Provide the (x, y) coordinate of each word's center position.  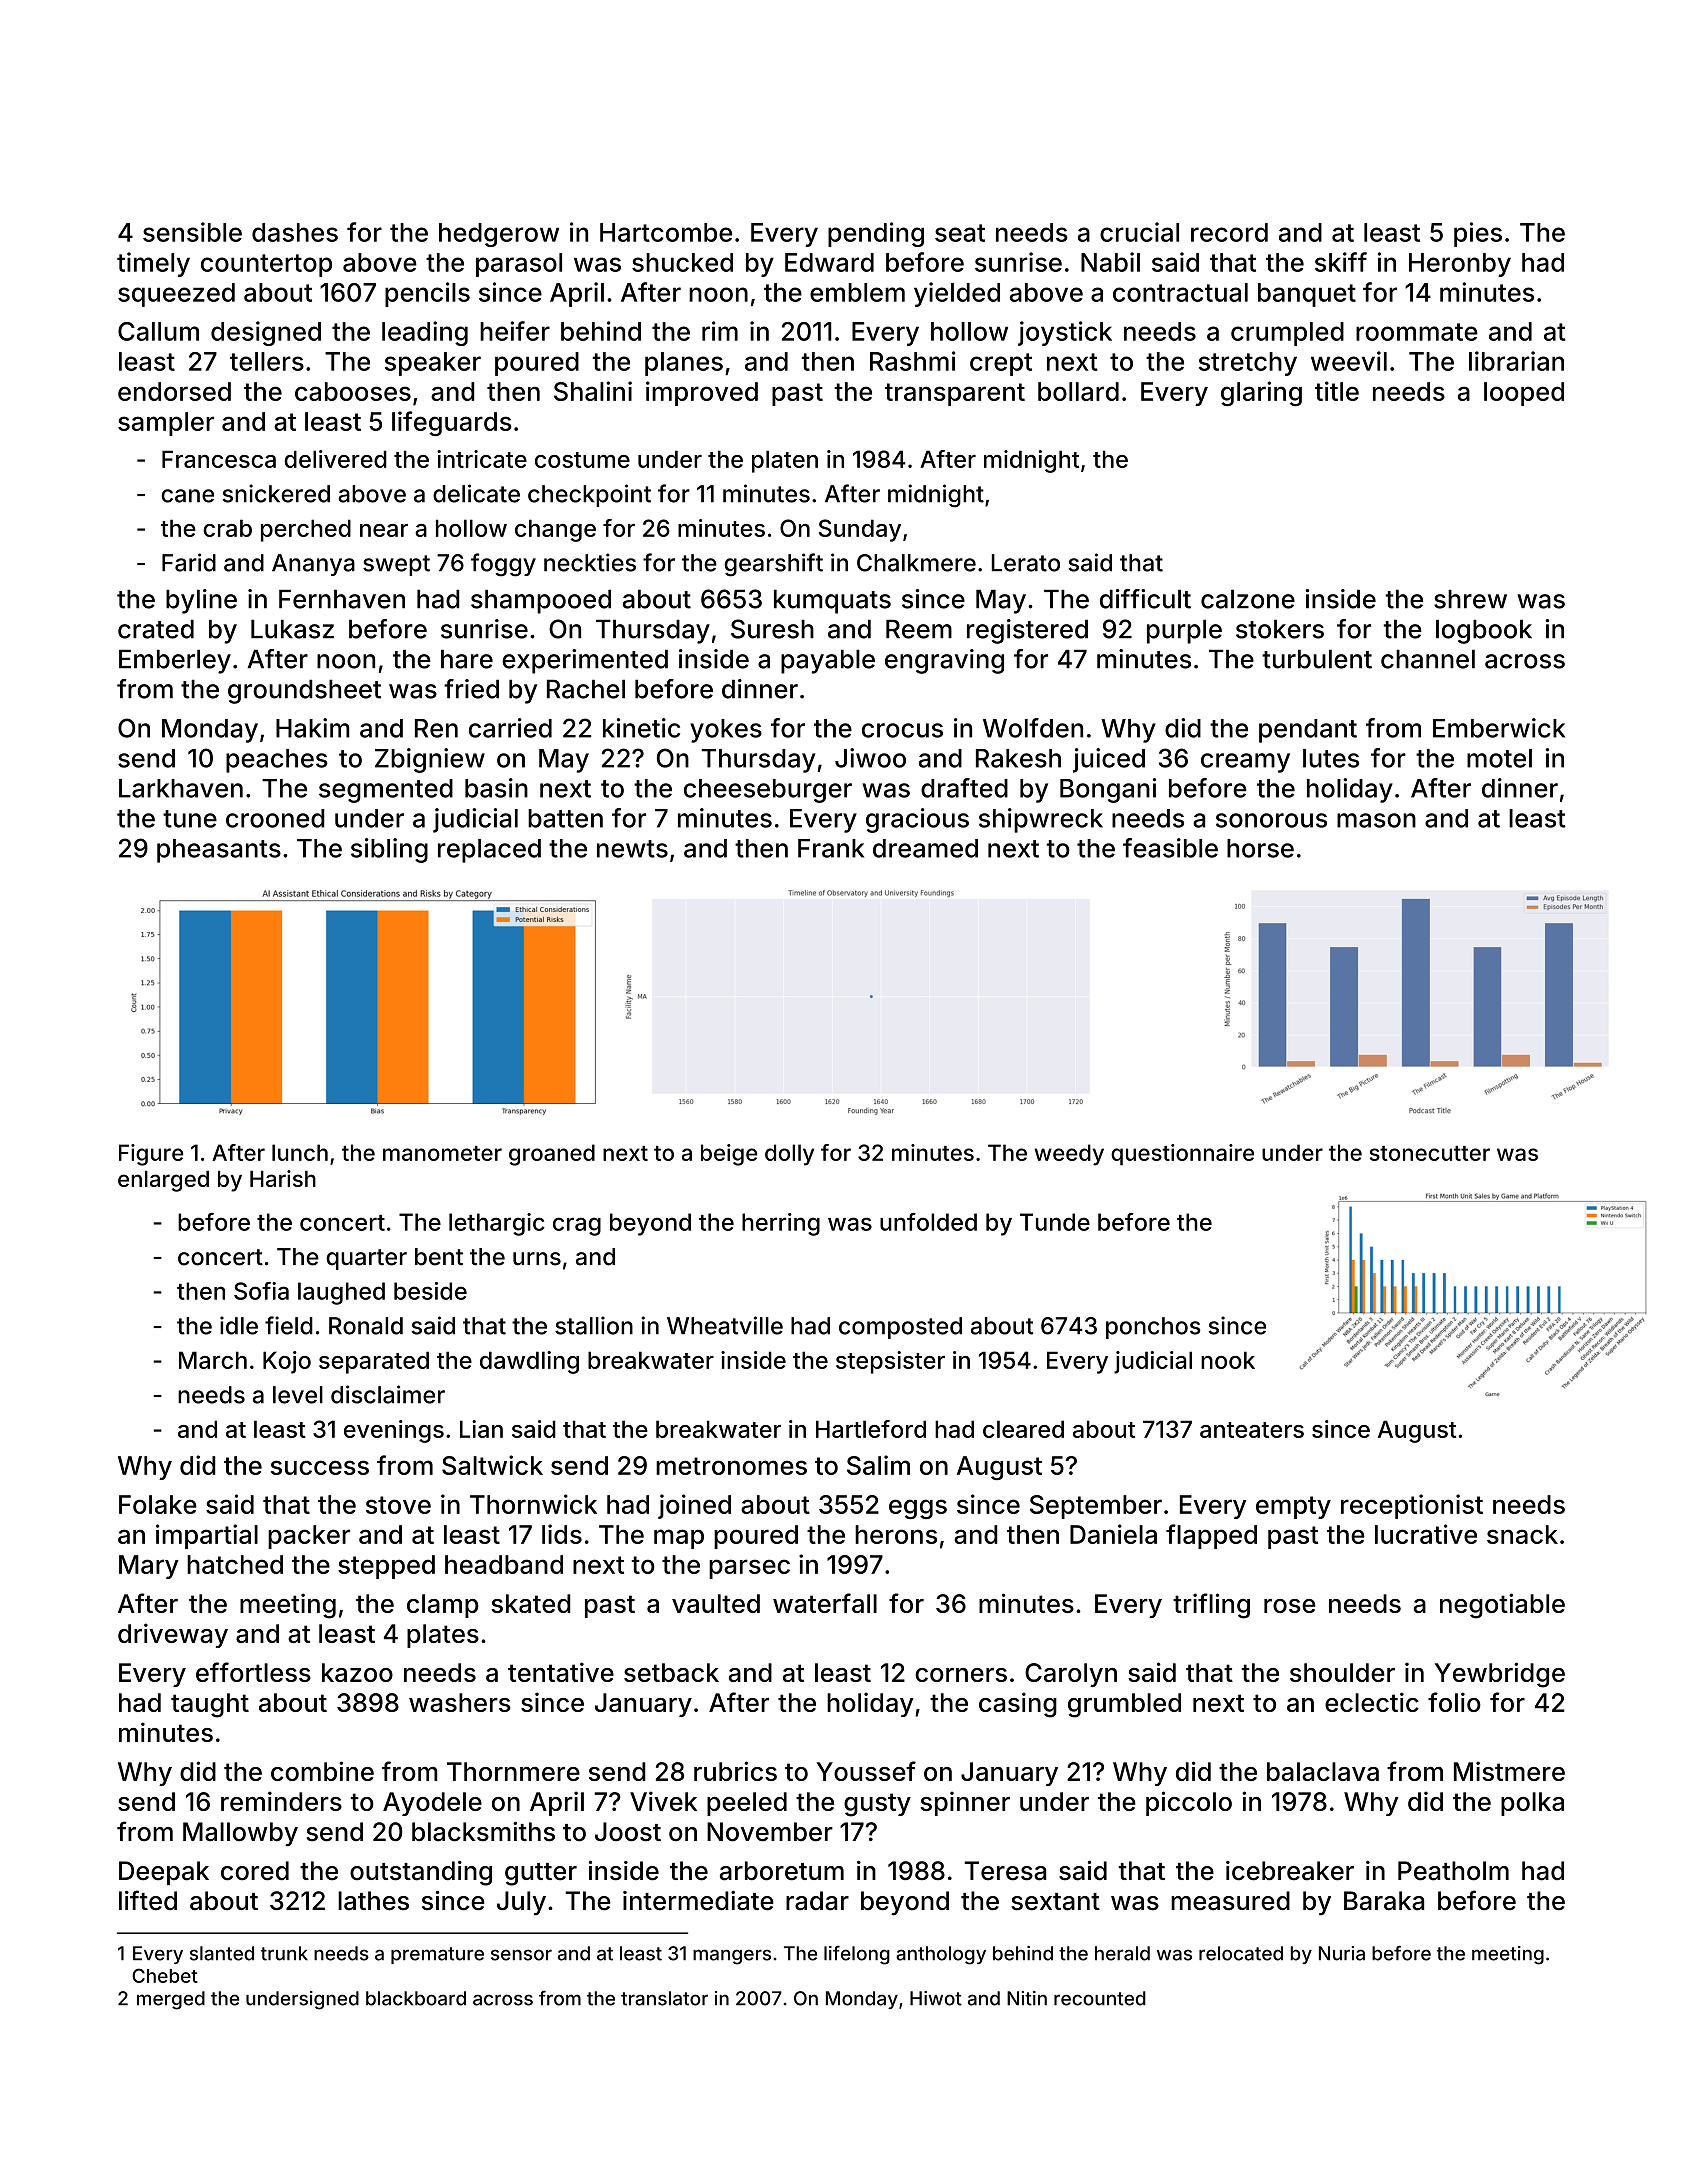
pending (876, 234)
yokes (726, 731)
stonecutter (1430, 1153)
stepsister (890, 1362)
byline (201, 601)
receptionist (1412, 1506)
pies (1478, 234)
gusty (877, 1805)
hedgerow (499, 235)
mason (1376, 820)
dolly (789, 1155)
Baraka (1384, 1901)
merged (171, 2000)
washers (460, 1702)
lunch (300, 1152)
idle (239, 1325)
